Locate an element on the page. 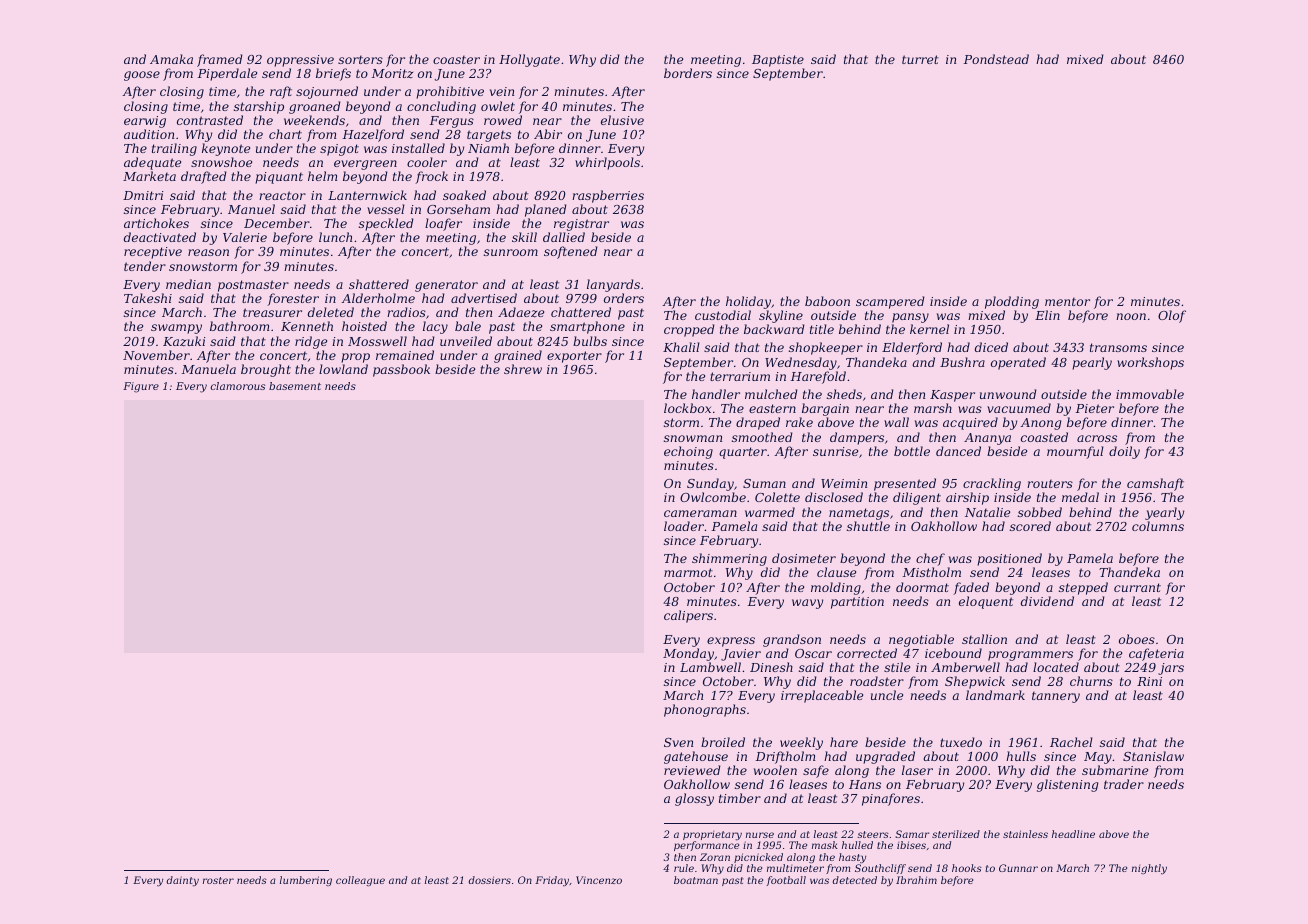 The height and width of the image is (924, 1308). loader is located at coordinates (684, 526).
